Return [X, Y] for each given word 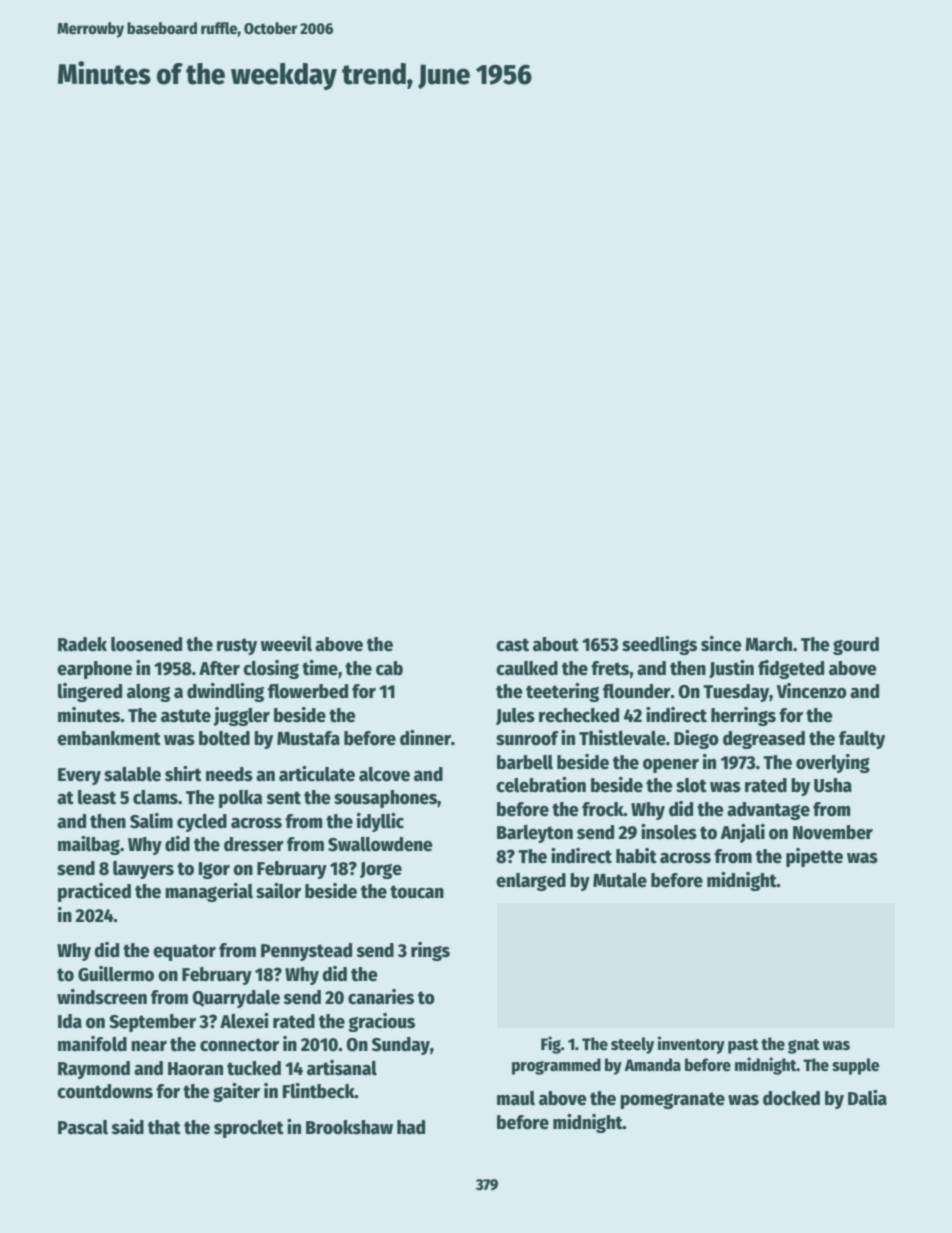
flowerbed [308, 691]
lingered [90, 692]
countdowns [105, 1091]
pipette [814, 857]
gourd [856, 646]
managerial [209, 892]
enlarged [531, 882]
